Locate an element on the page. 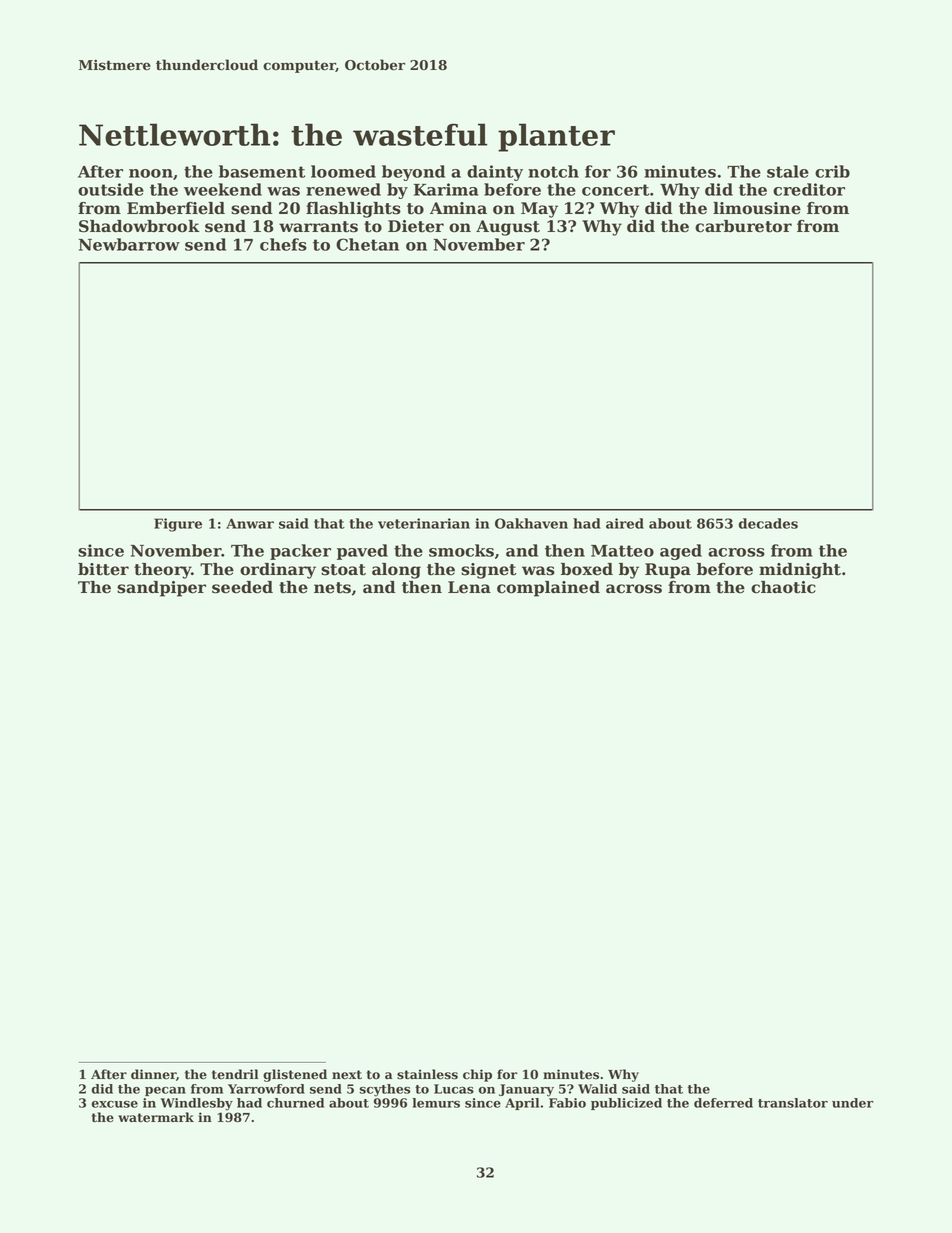 Image resolution: width=952 pixels, height=1233 pixels. Figure is located at coordinates (178, 525).
